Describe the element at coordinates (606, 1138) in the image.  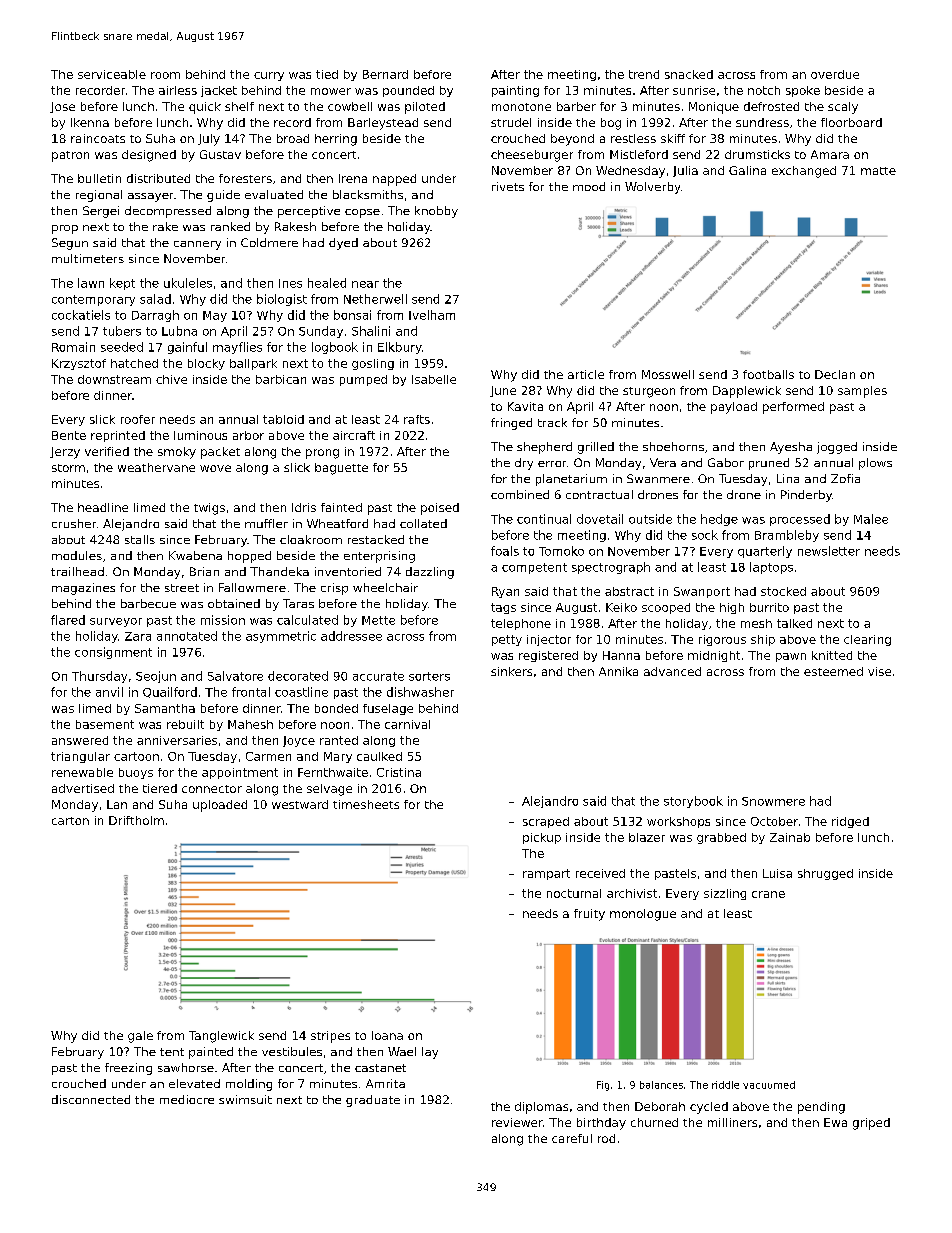
I see `rod` at that location.
